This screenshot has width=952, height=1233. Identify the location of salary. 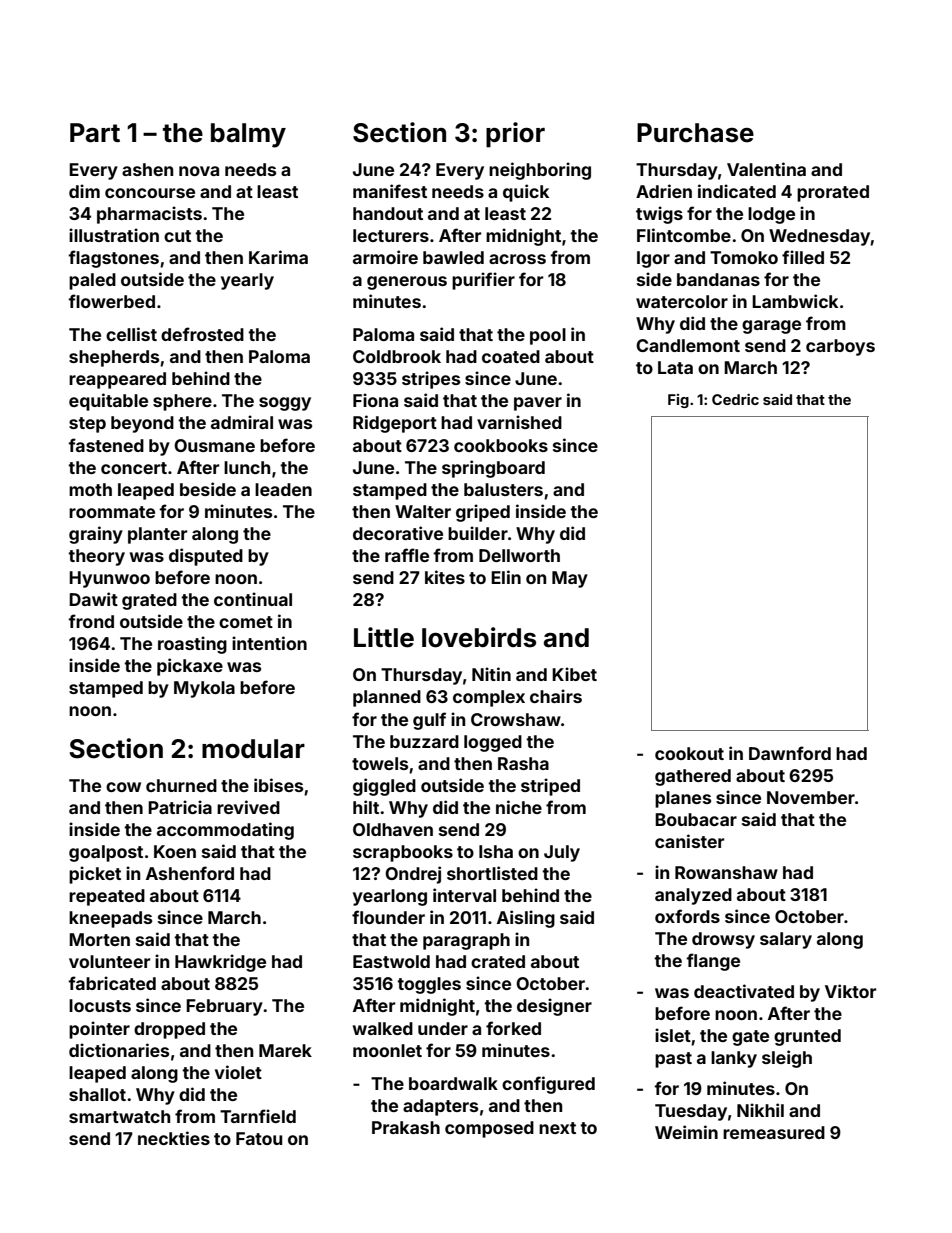
(786, 940).
